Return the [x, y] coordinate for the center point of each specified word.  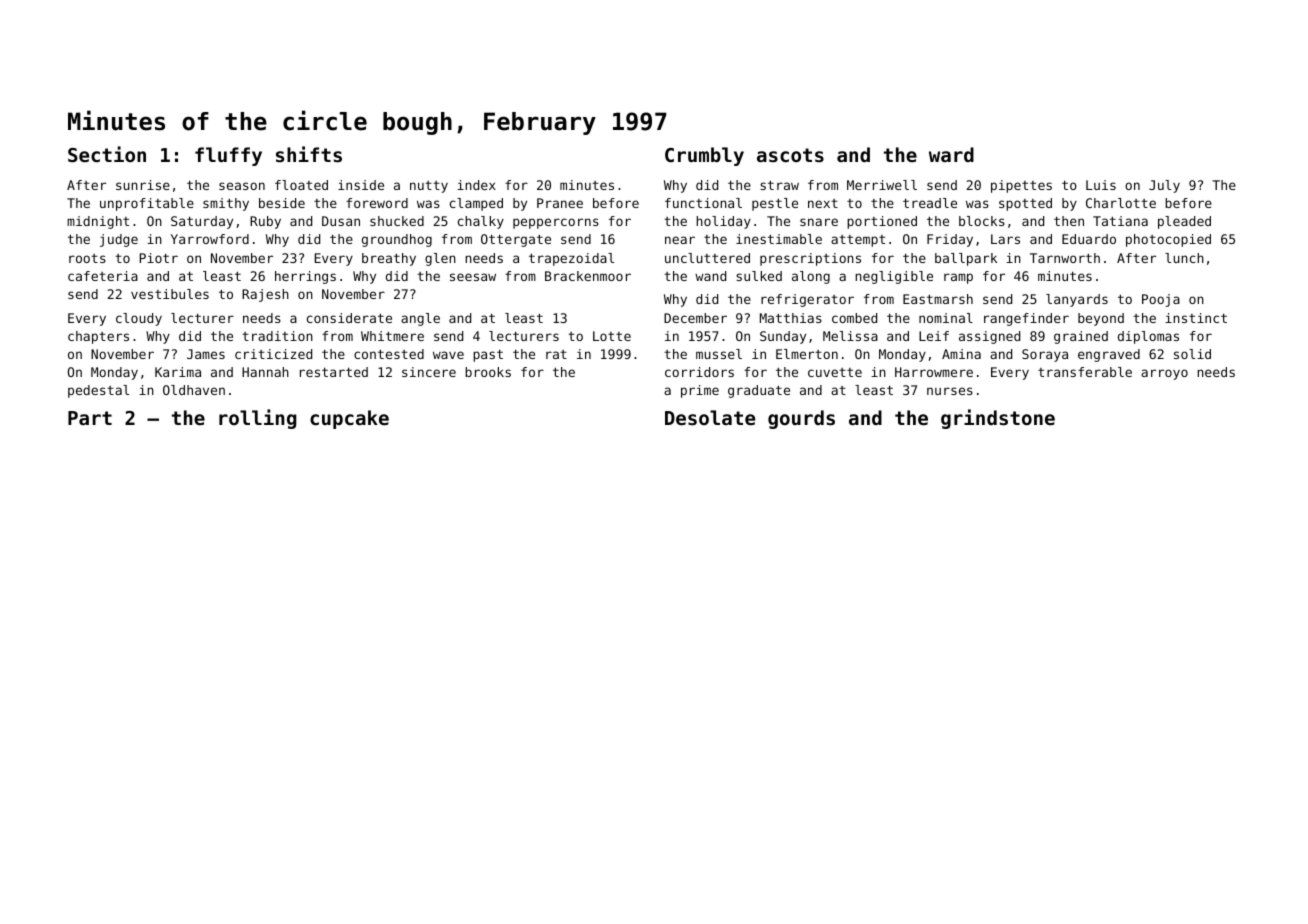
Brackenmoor [588, 276]
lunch [1184, 258]
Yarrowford [210, 239]
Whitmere [392, 336]
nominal [946, 318]
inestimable [779, 239]
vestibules [170, 294]
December [695, 318]
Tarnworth [1065, 258]
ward [951, 154]
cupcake [349, 419]
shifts [309, 154]
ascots [790, 155]
